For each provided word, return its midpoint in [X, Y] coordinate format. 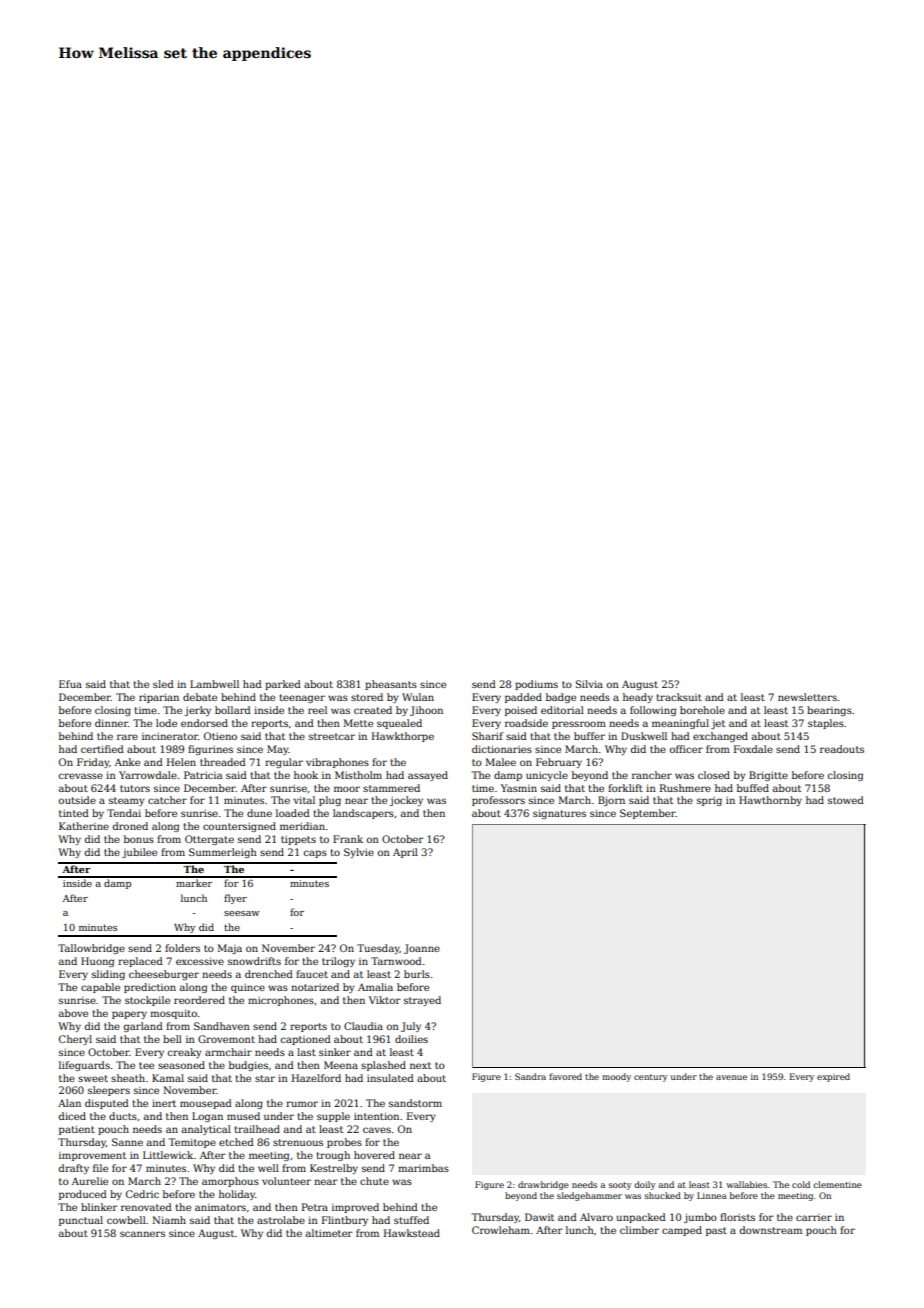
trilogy [338, 962]
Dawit [539, 1217]
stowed [846, 800]
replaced [140, 962]
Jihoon [426, 711]
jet [718, 724]
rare [127, 737]
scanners [142, 1234]
